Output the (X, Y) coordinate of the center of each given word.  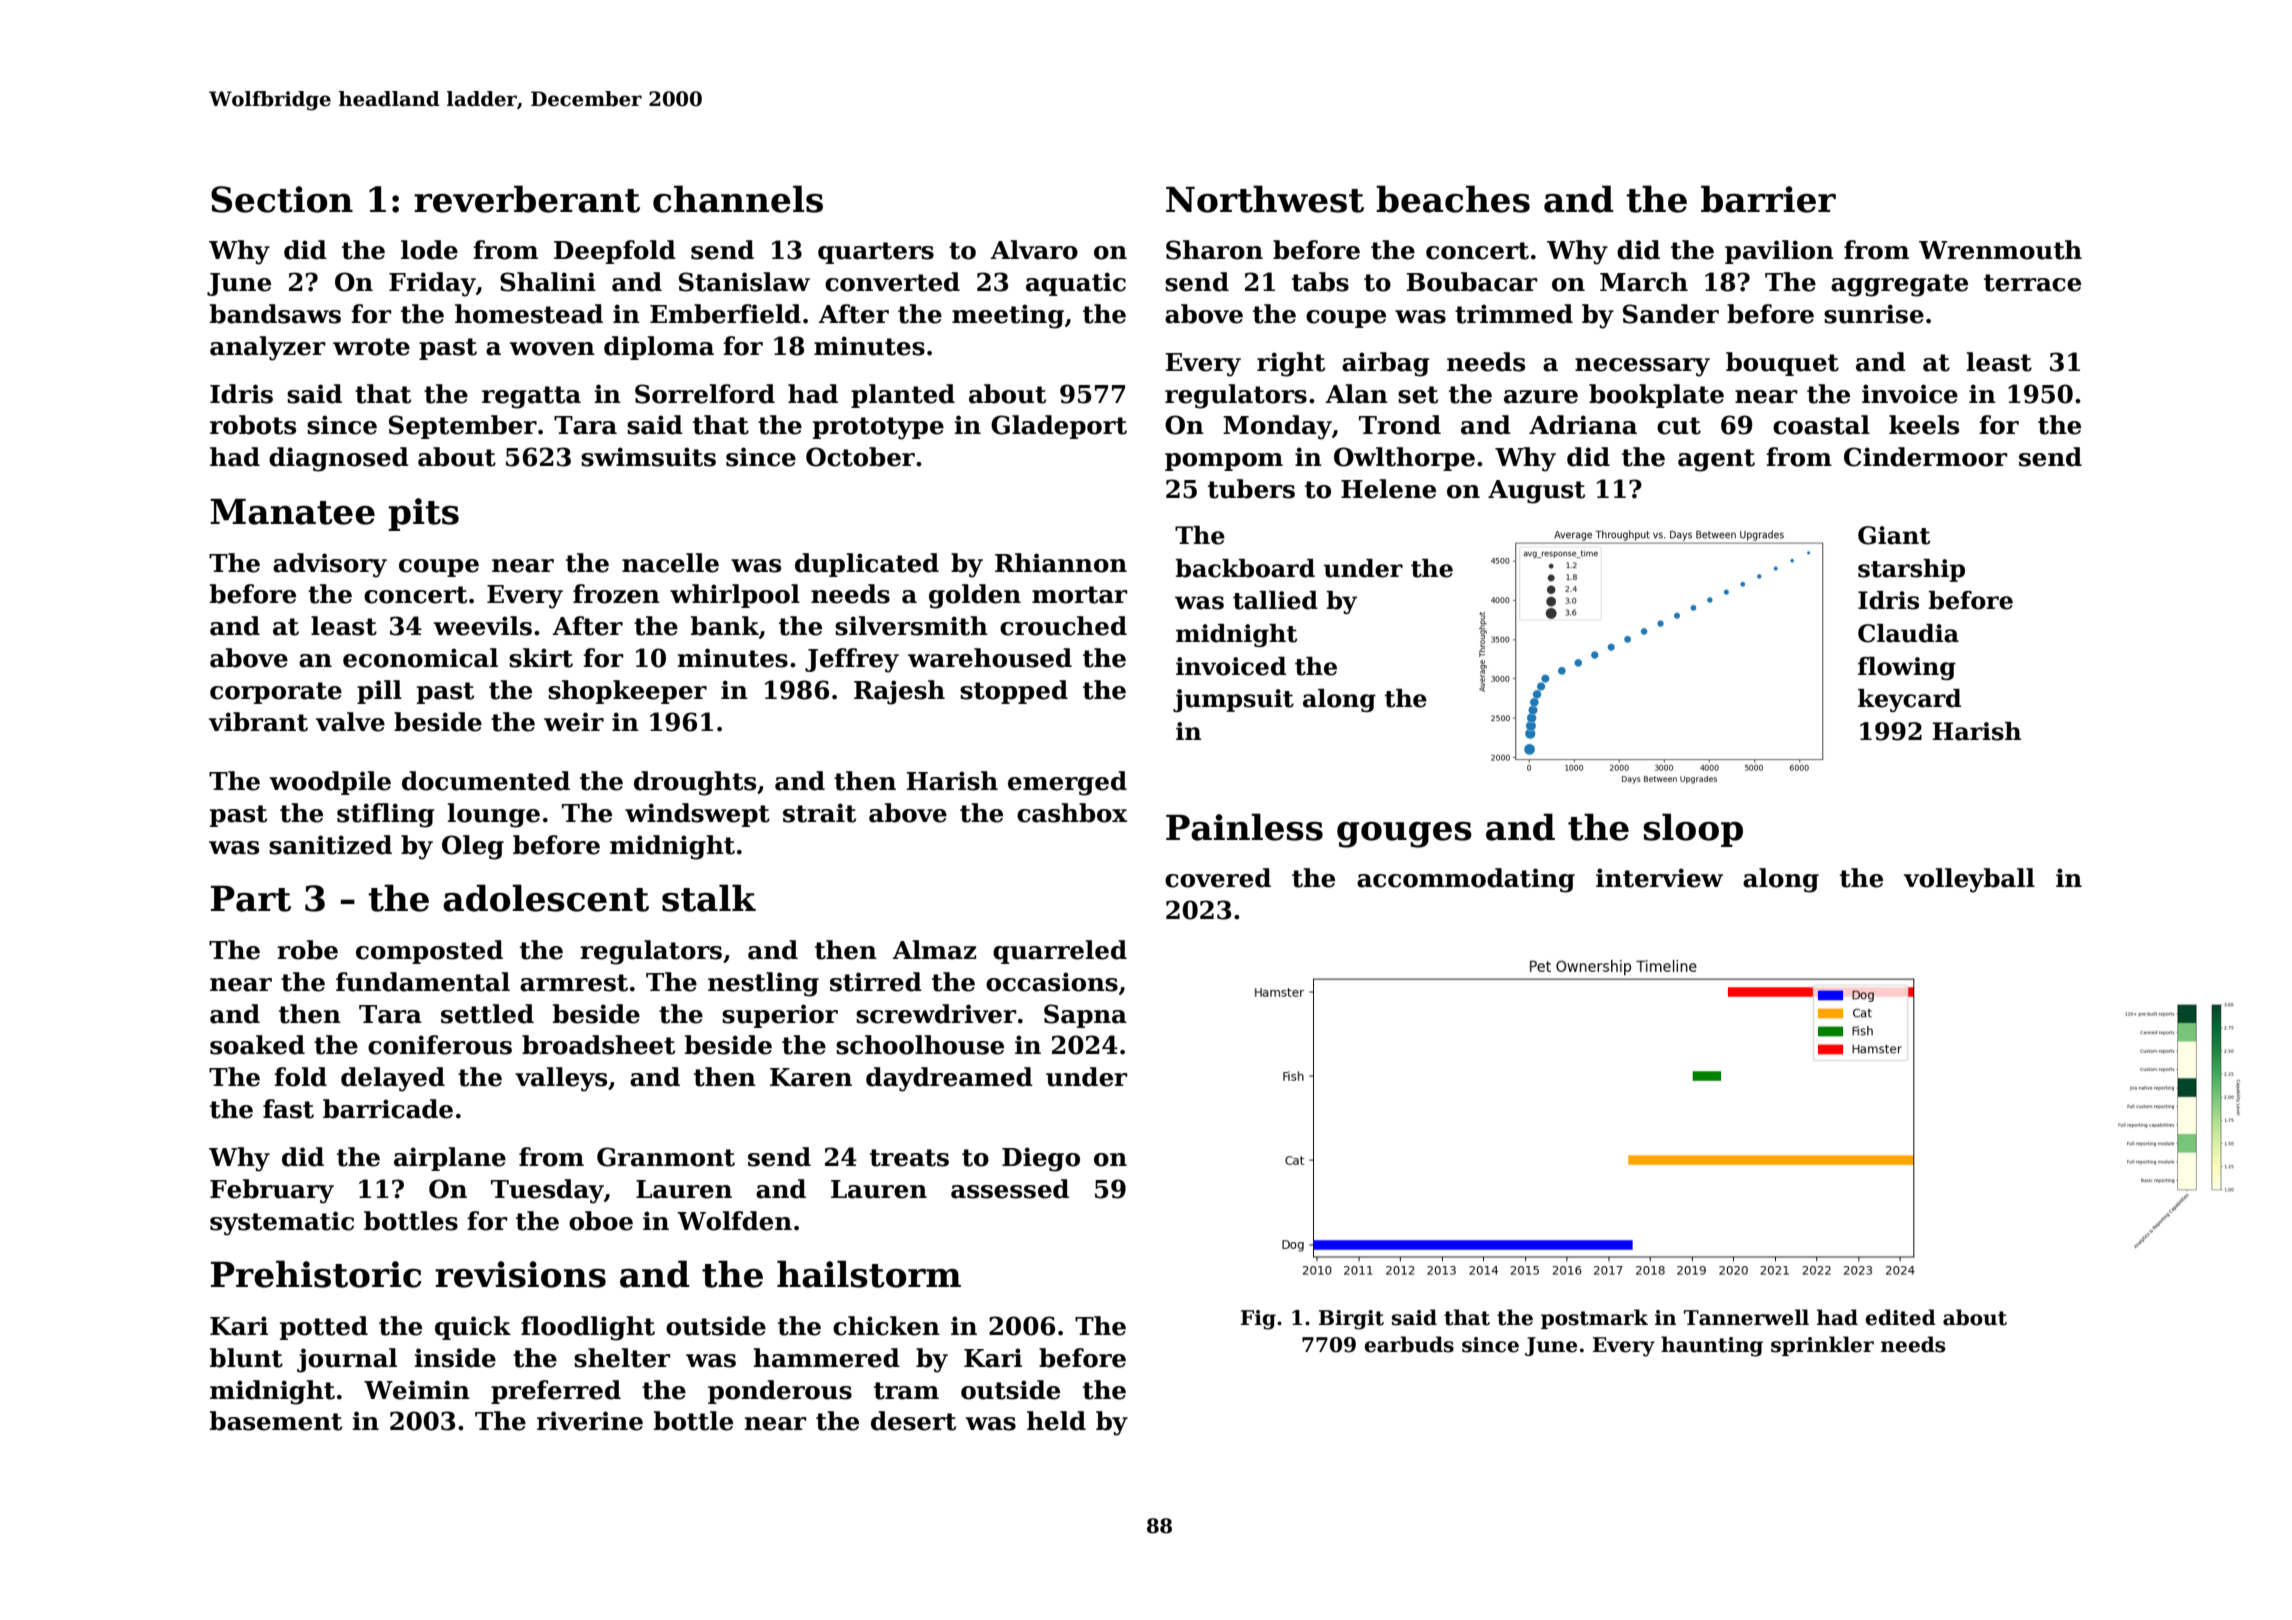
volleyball (1969, 880)
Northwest (1265, 199)
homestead (529, 314)
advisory (330, 565)
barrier (1768, 199)
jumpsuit (1233, 700)
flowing (1907, 668)
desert (913, 1421)
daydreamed (949, 1079)
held (1056, 1421)
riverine (590, 1421)
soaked (257, 1045)
